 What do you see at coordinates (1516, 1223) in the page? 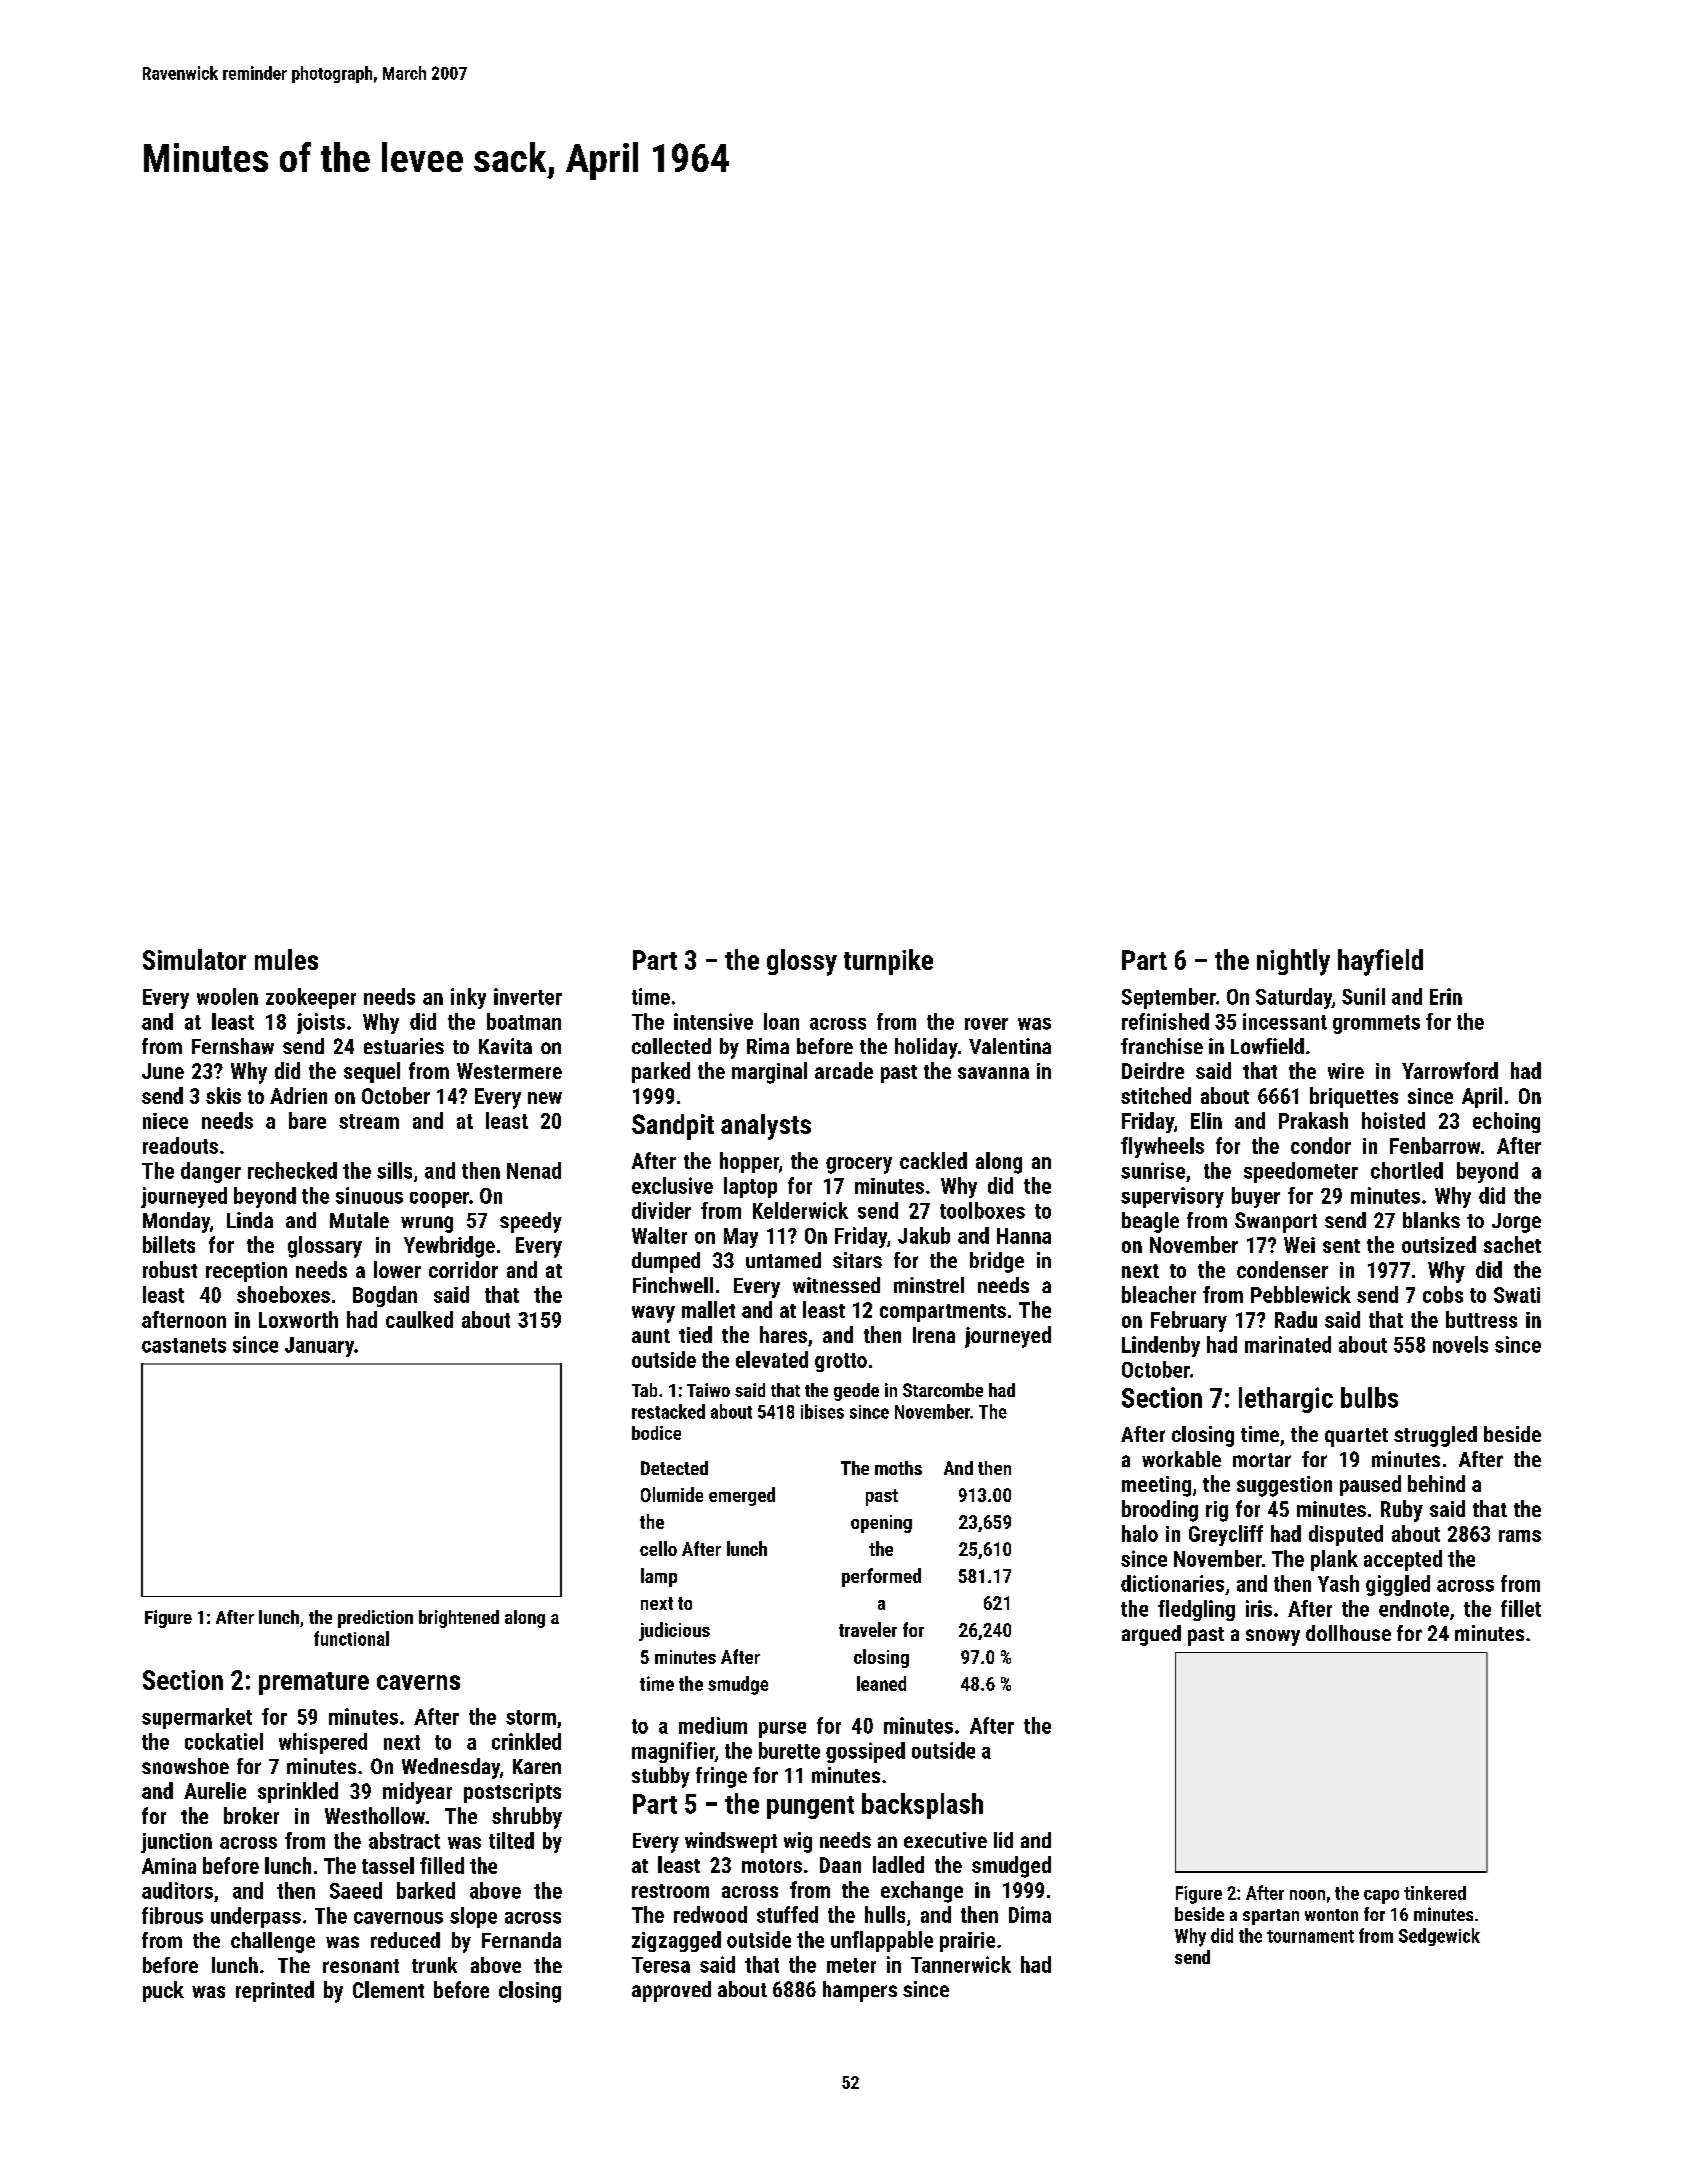
I see `Jorge` at bounding box center [1516, 1223].
